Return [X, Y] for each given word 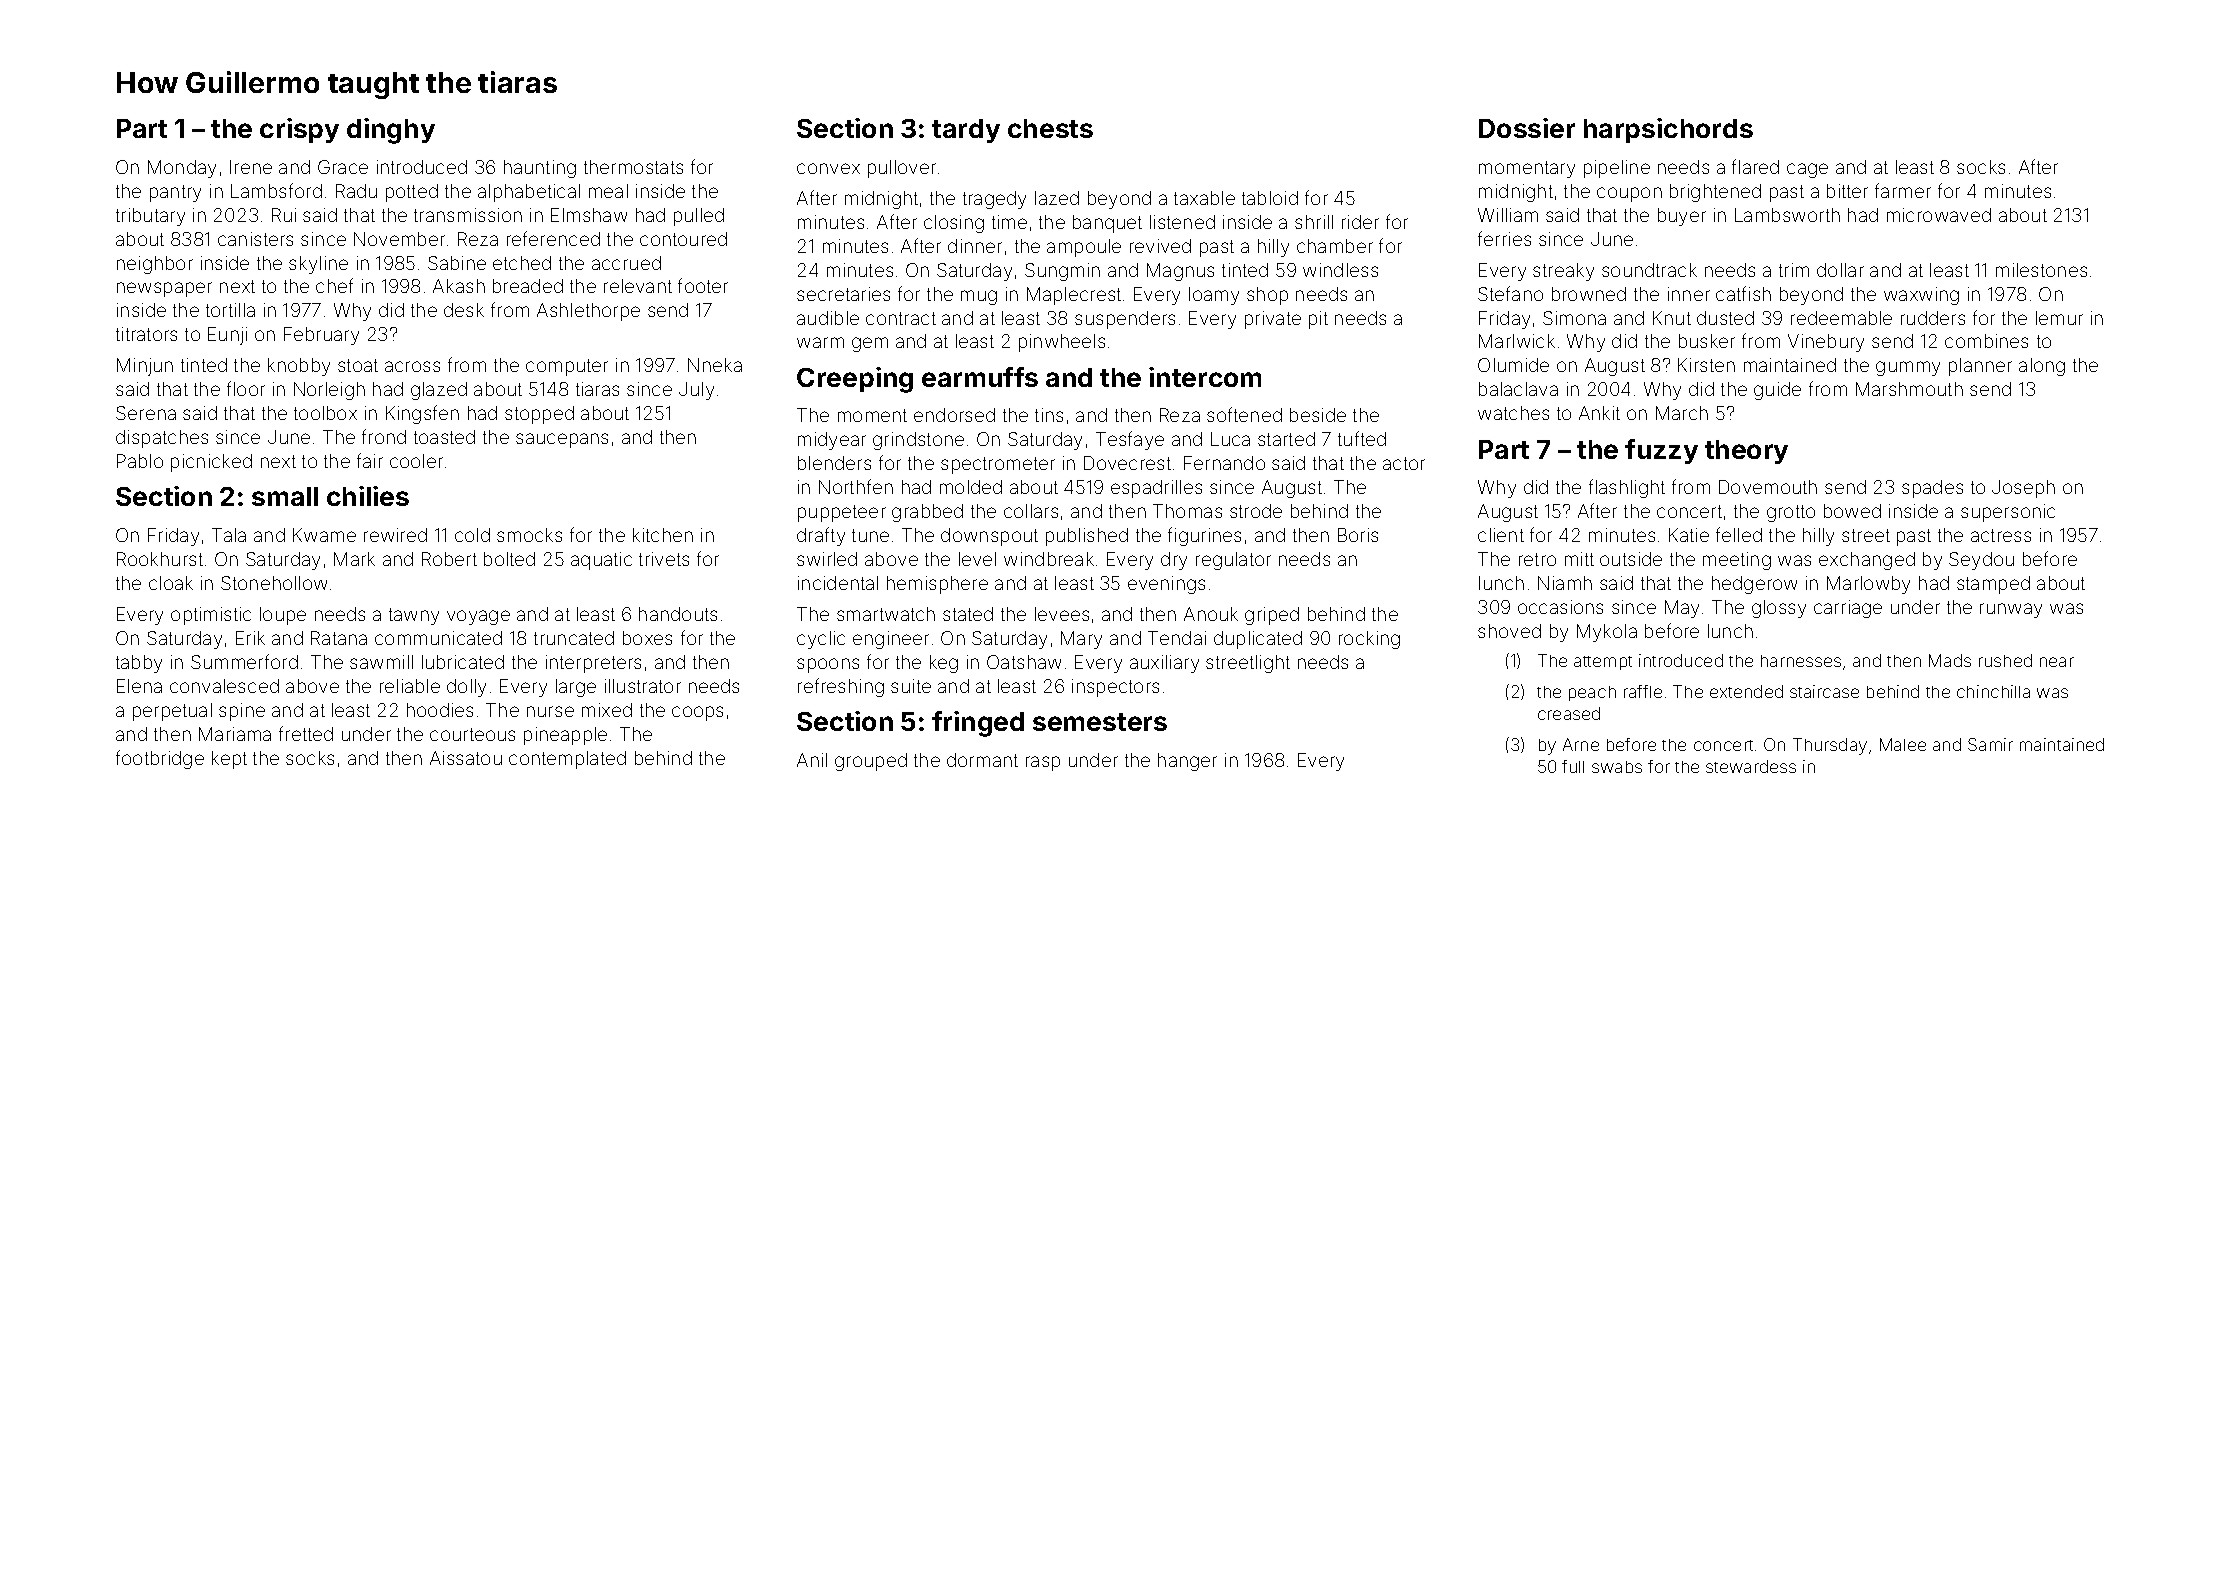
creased [1569, 713]
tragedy [994, 200]
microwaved [1939, 215]
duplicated [1258, 640]
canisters [255, 239]
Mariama [235, 734]
